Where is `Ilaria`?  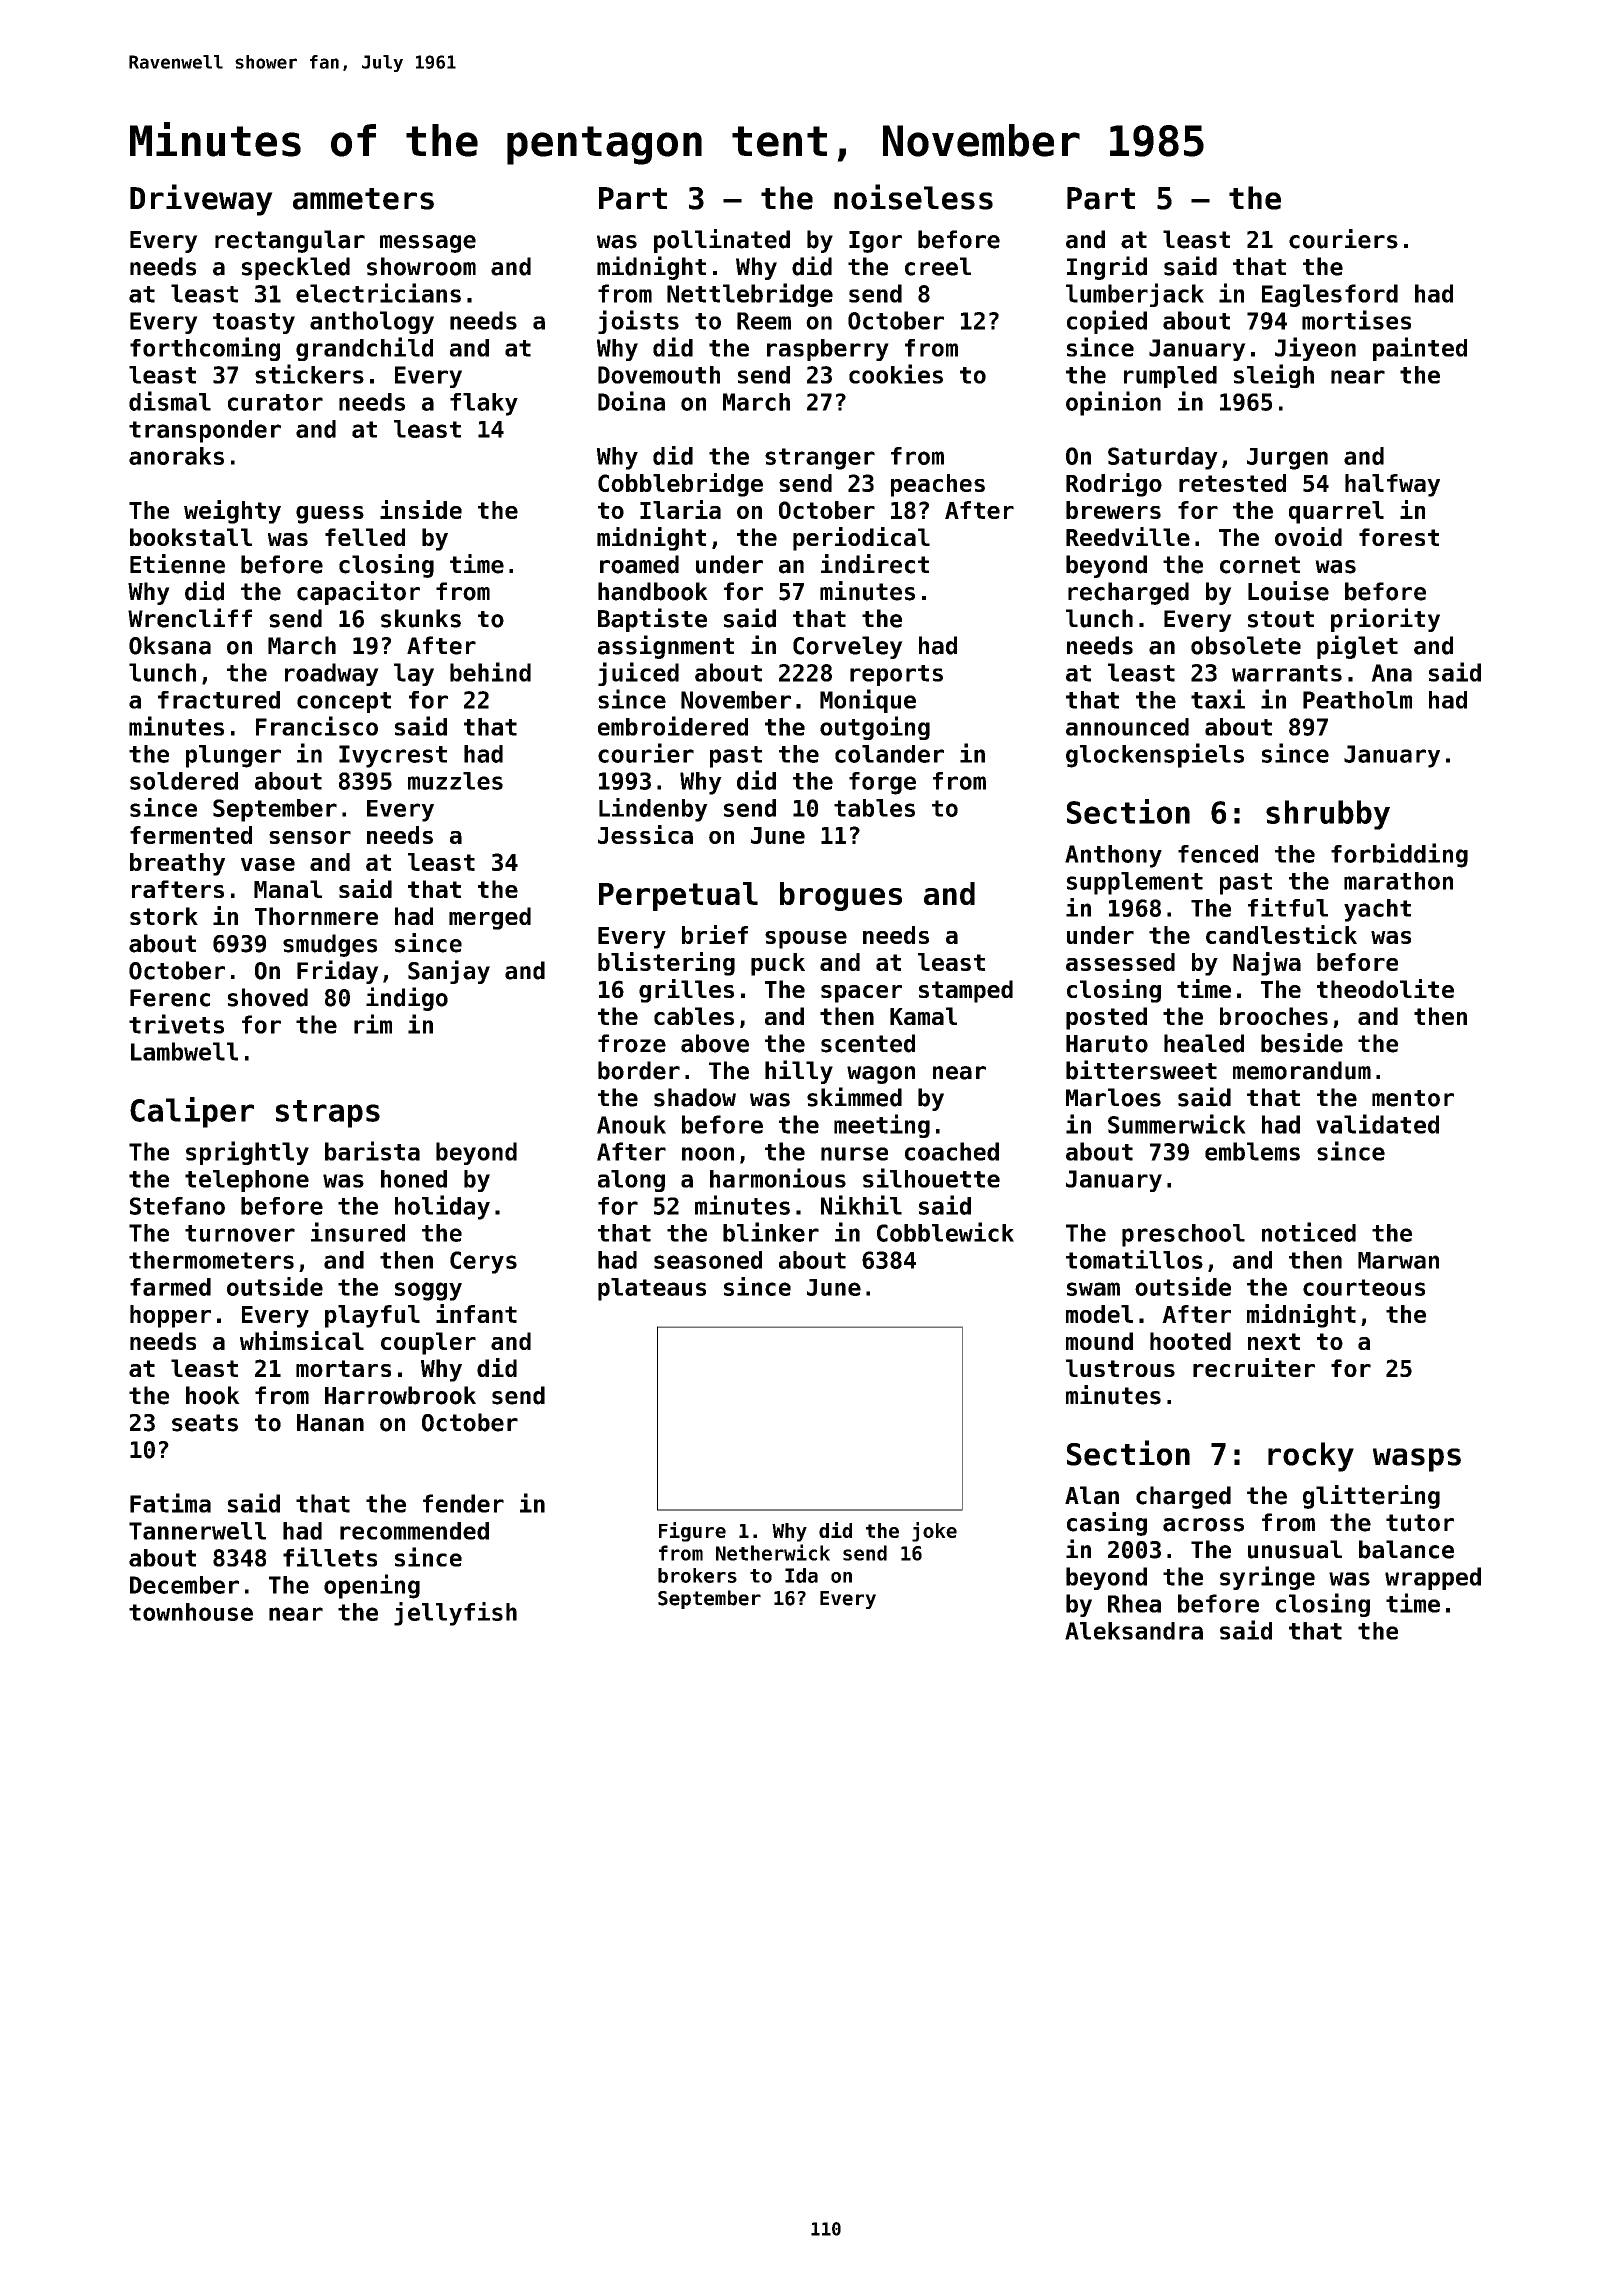 Ilaria is located at coordinates (680, 509).
